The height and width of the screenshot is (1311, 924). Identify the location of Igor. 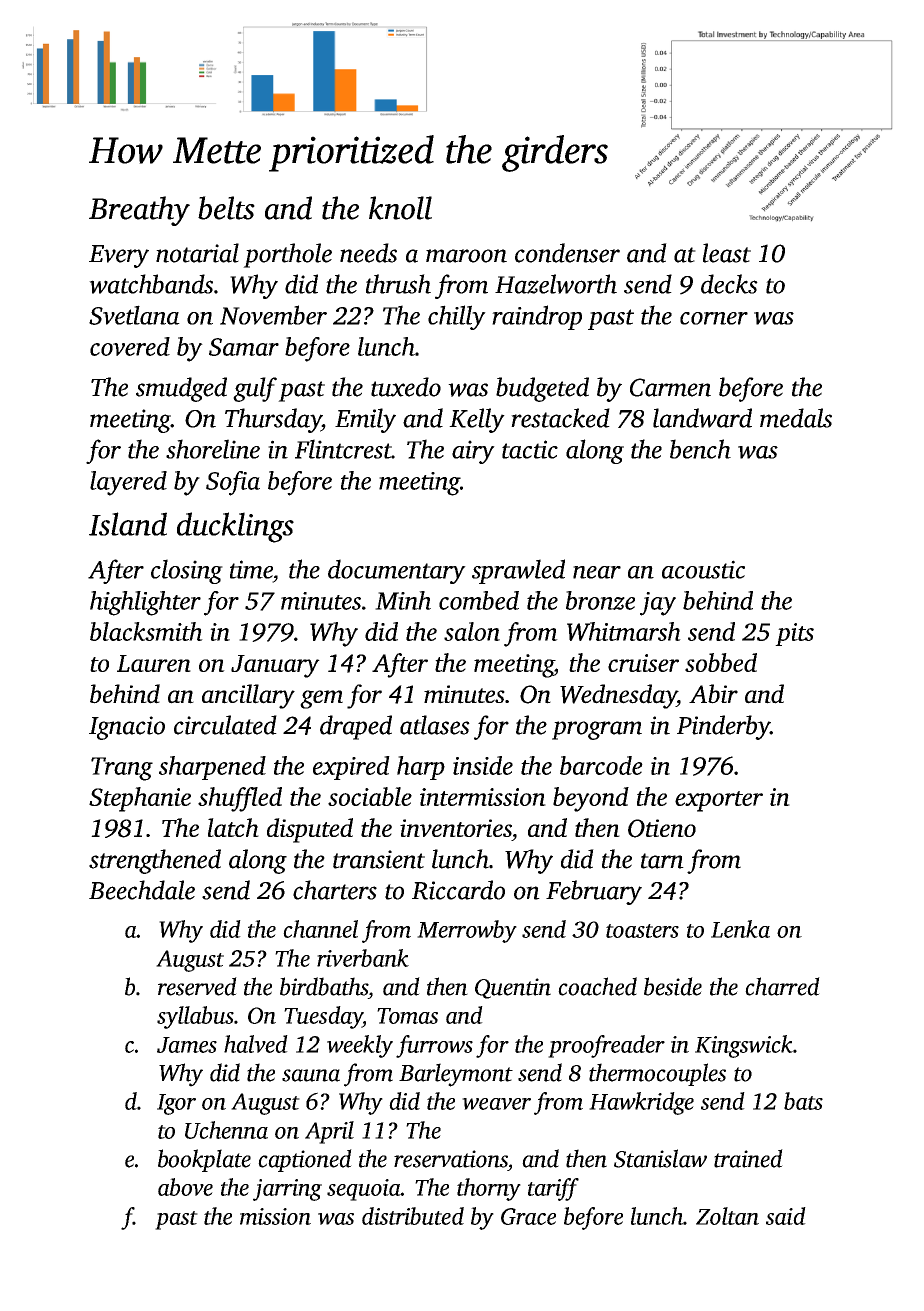
(176, 1104).
